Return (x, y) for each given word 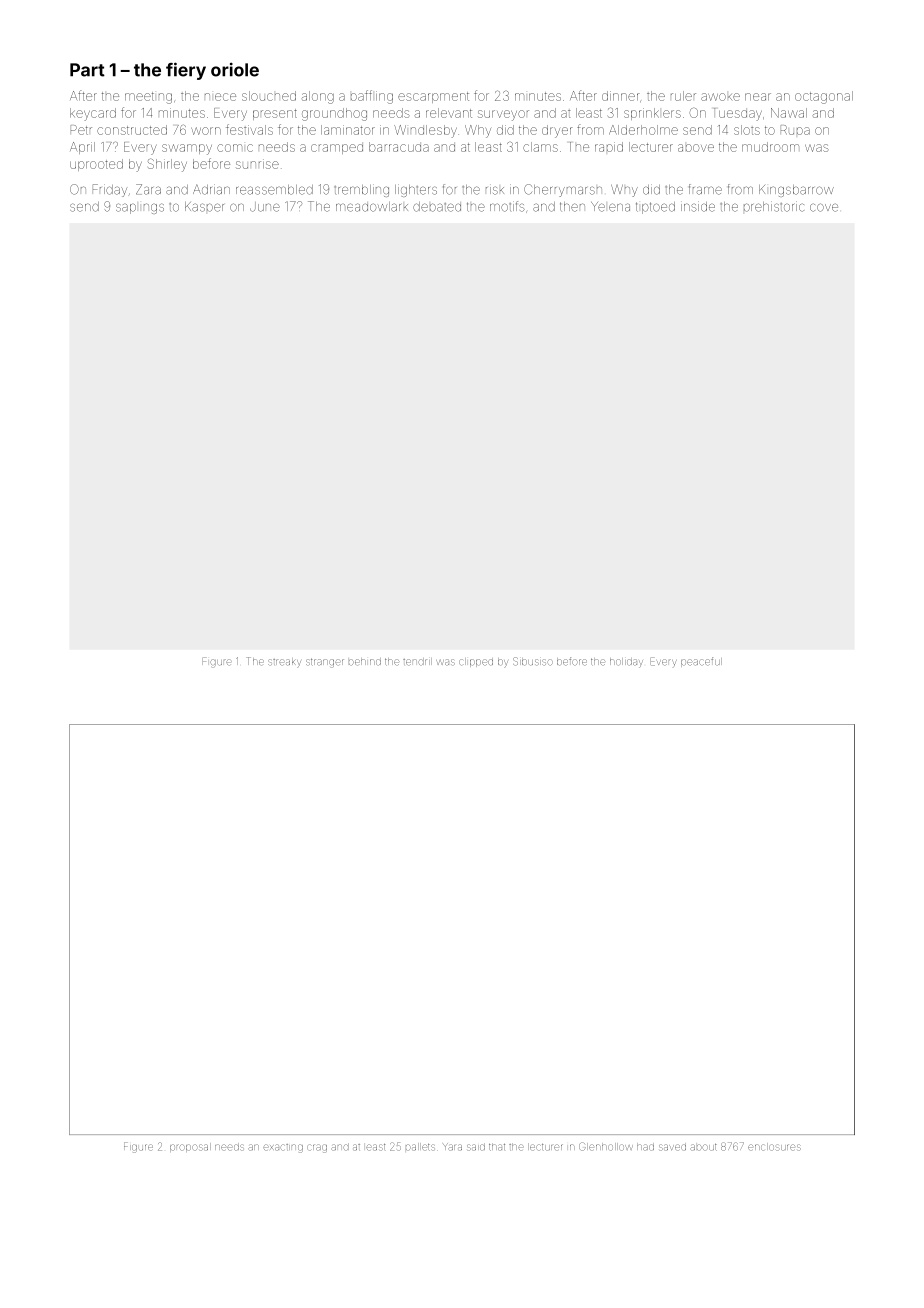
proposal (190, 1147)
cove (824, 207)
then (572, 207)
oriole (235, 69)
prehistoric (774, 206)
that (497, 1147)
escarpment (433, 97)
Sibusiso (532, 661)
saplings (140, 208)
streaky (284, 663)
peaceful (701, 662)
